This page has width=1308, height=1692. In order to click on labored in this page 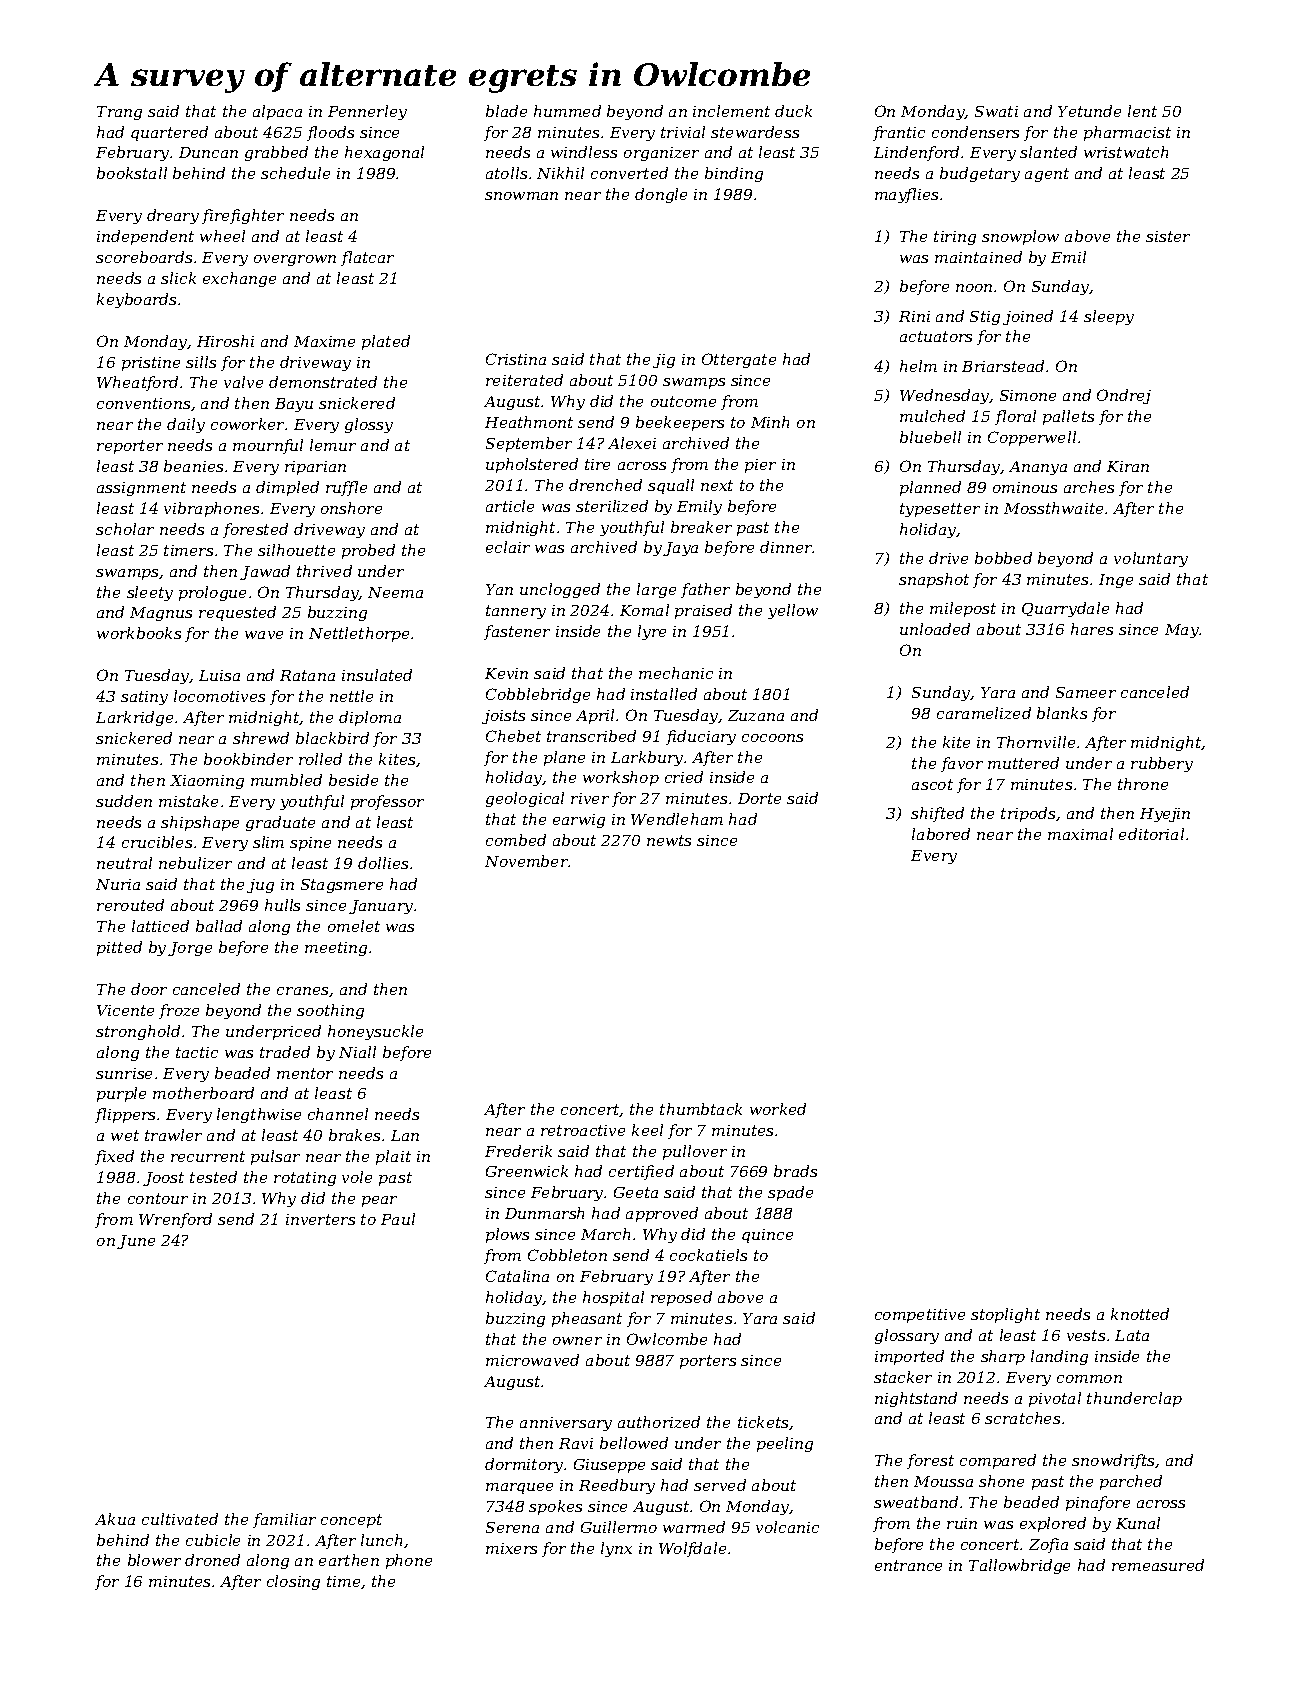, I will do `click(941, 834)`.
